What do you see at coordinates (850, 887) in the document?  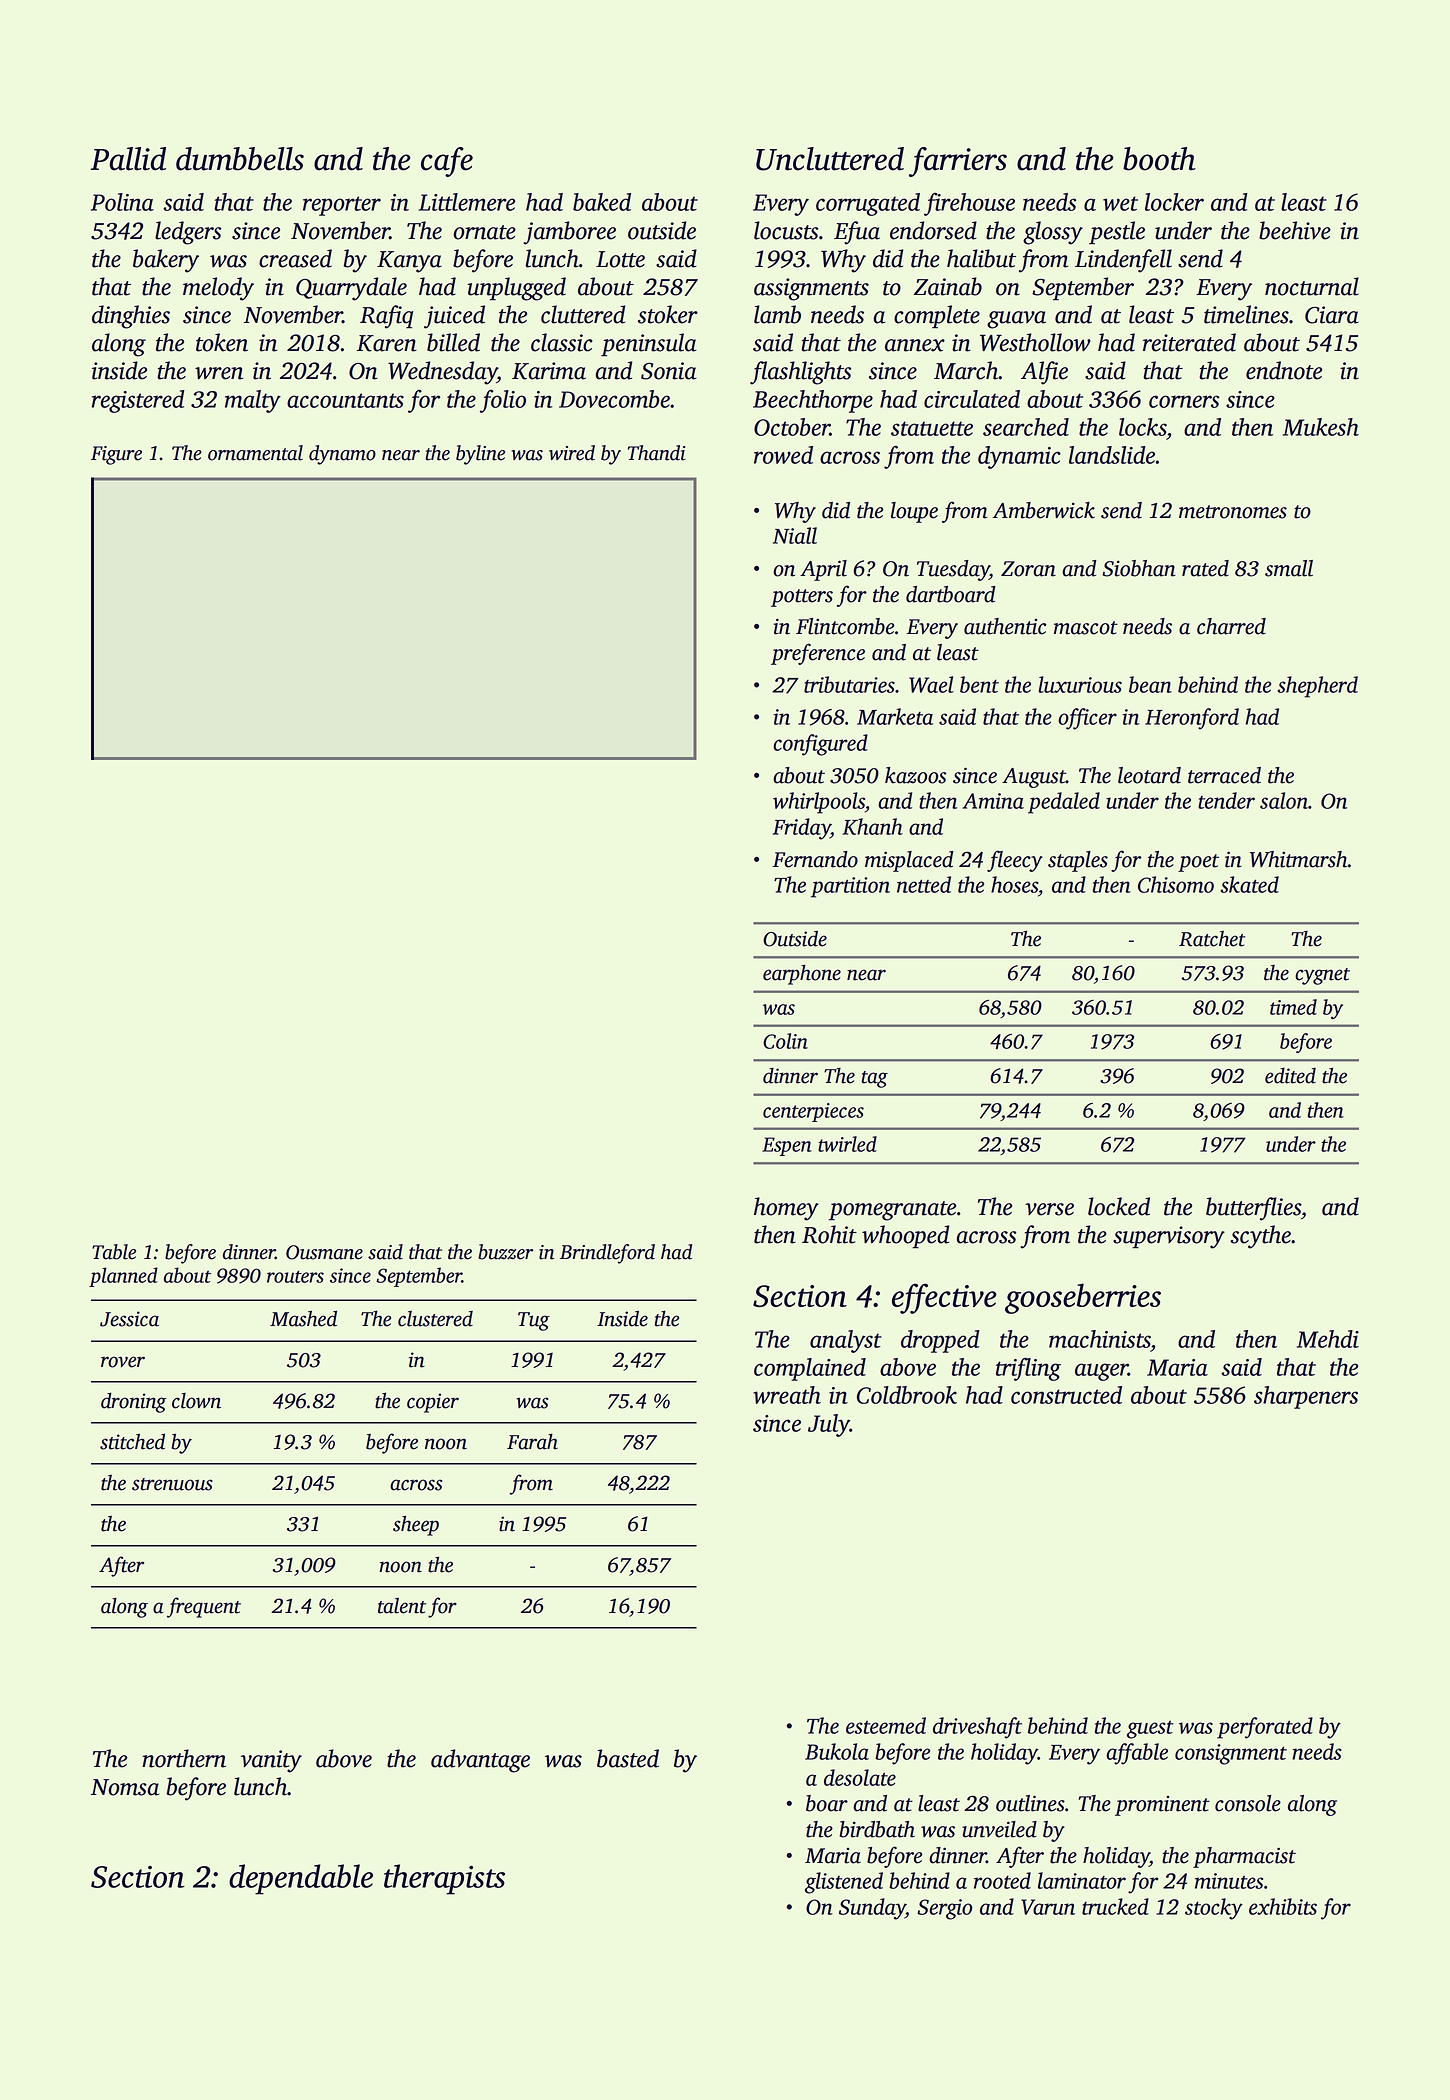 I see `partition` at bounding box center [850, 887].
